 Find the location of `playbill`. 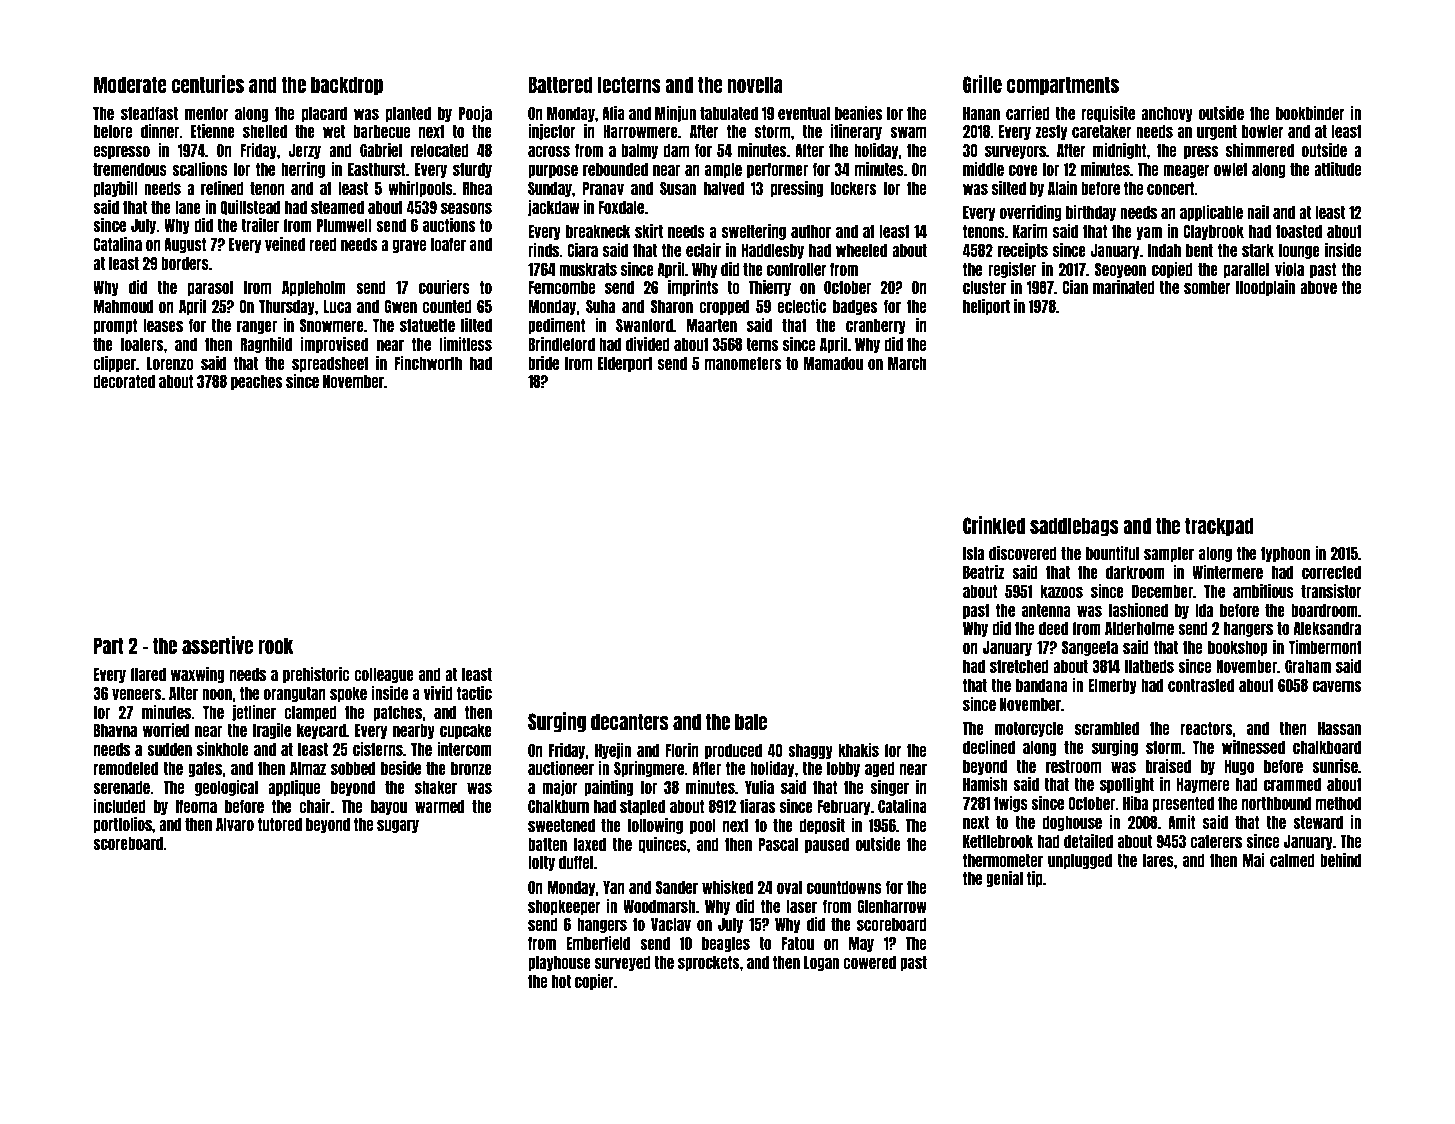

playbill is located at coordinates (115, 189).
